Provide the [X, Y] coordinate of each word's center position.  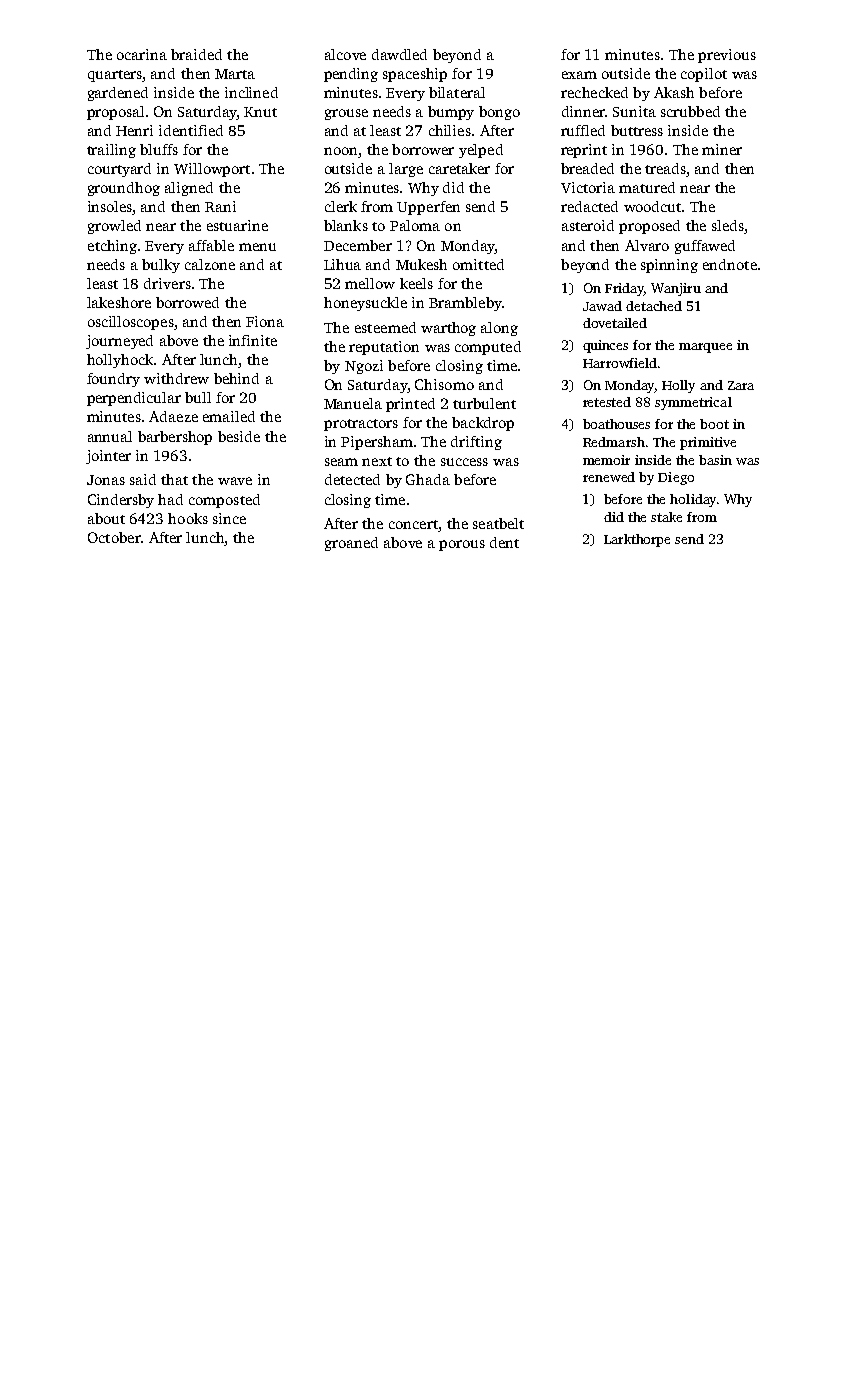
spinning [669, 266]
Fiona [265, 321]
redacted [589, 206]
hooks [188, 518]
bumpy [451, 113]
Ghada [428, 479]
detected [352, 479]
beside [239, 436]
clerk [341, 206]
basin [715, 460]
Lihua [342, 264]
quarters [115, 76]
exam [579, 75]
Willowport [212, 170]
